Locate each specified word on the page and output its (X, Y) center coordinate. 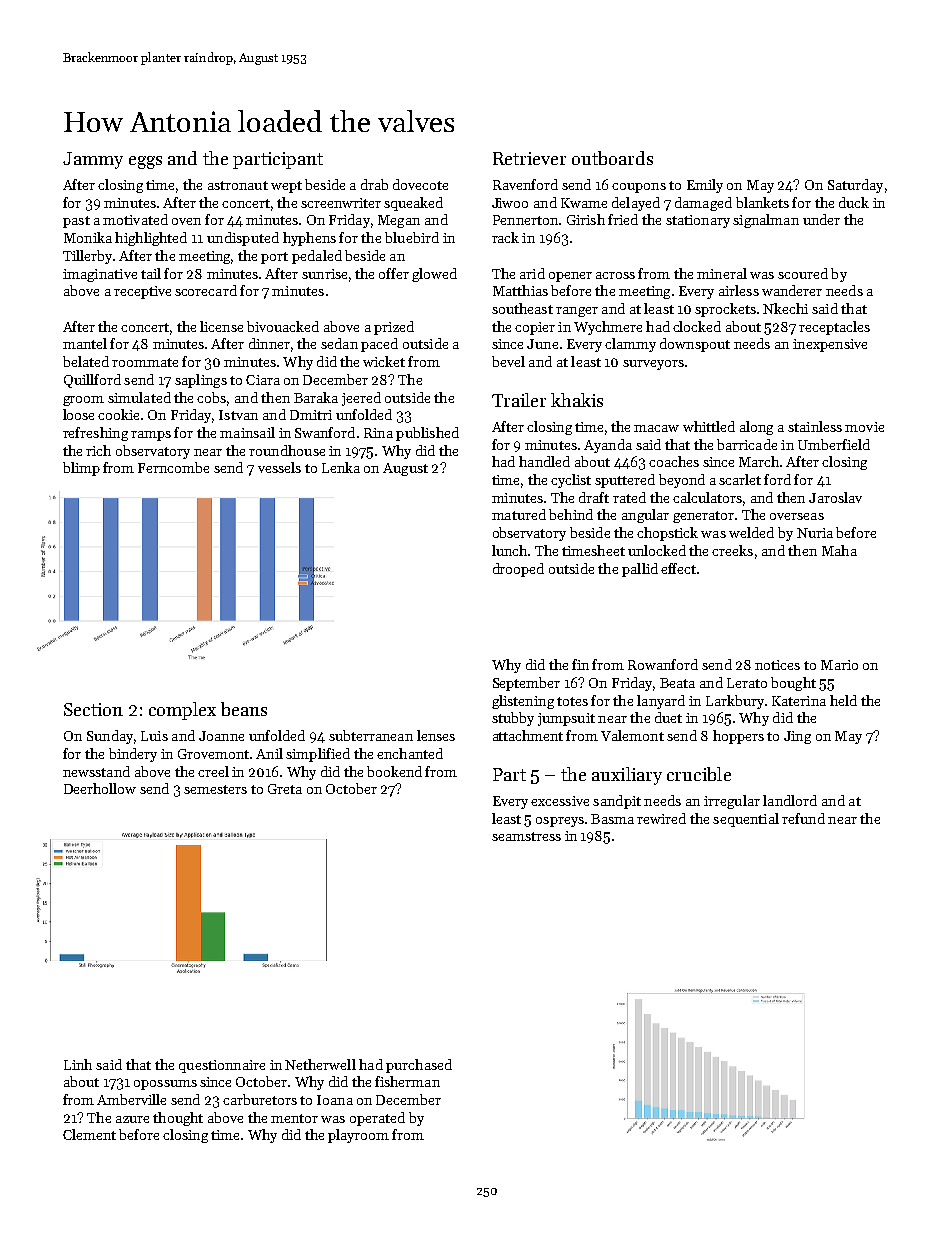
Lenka (341, 467)
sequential (746, 820)
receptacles (834, 328)
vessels (279, 467)
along (756, 428)
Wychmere (608, 328)
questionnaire (222, 1066)
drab (374, 184)
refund (803, 818)
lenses (436, 735)
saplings (201, 381)
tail (151, 273)
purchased (419, 1066)
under (821, 219)
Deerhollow (100, 788)
